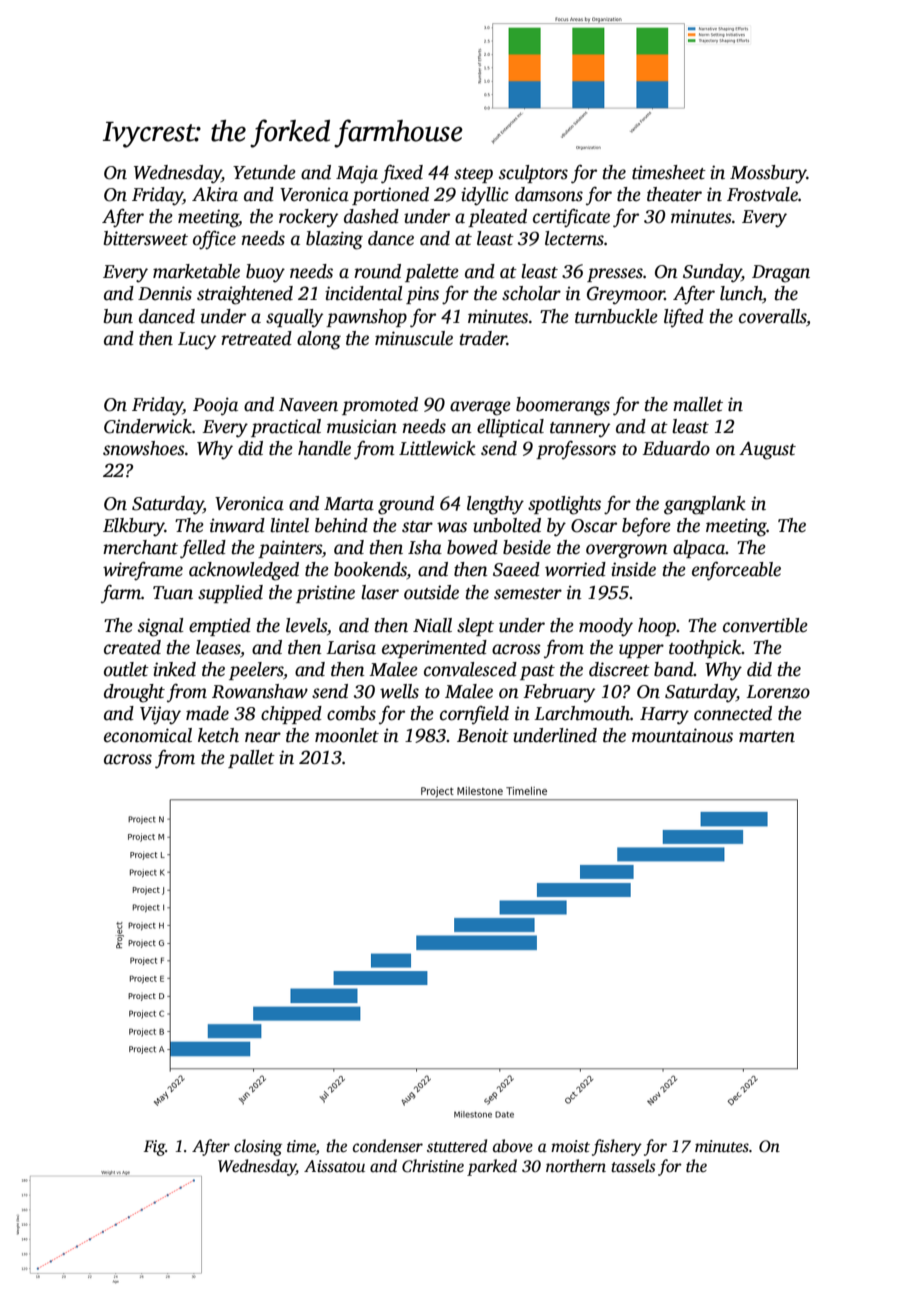 The image size is (924, 1308). What do you see at coordinates (705, 649) in the screenshot?
I see `toothpick` at bounding box center [705, 649].
